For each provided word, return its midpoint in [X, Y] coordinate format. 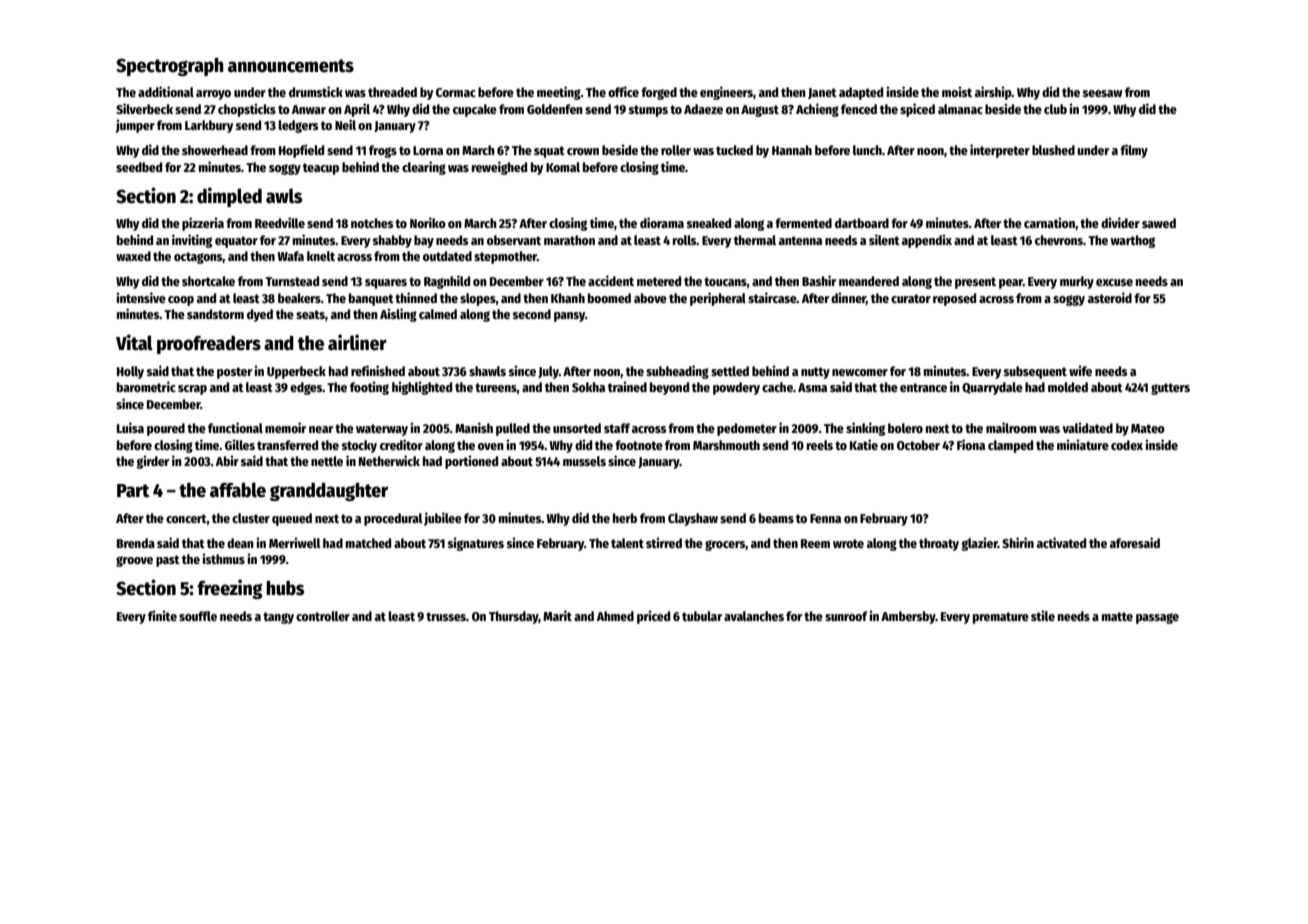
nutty [815, 373]
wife [1080, 370]
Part [133, 491]
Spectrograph [170, 67]
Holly [130, 372]
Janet [822, 93]
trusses [446, 616]
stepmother [505, 257]
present [975, 283]
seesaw [1102, 93]
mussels [584, 461]
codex [1127, 445]
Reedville [280, 222]
